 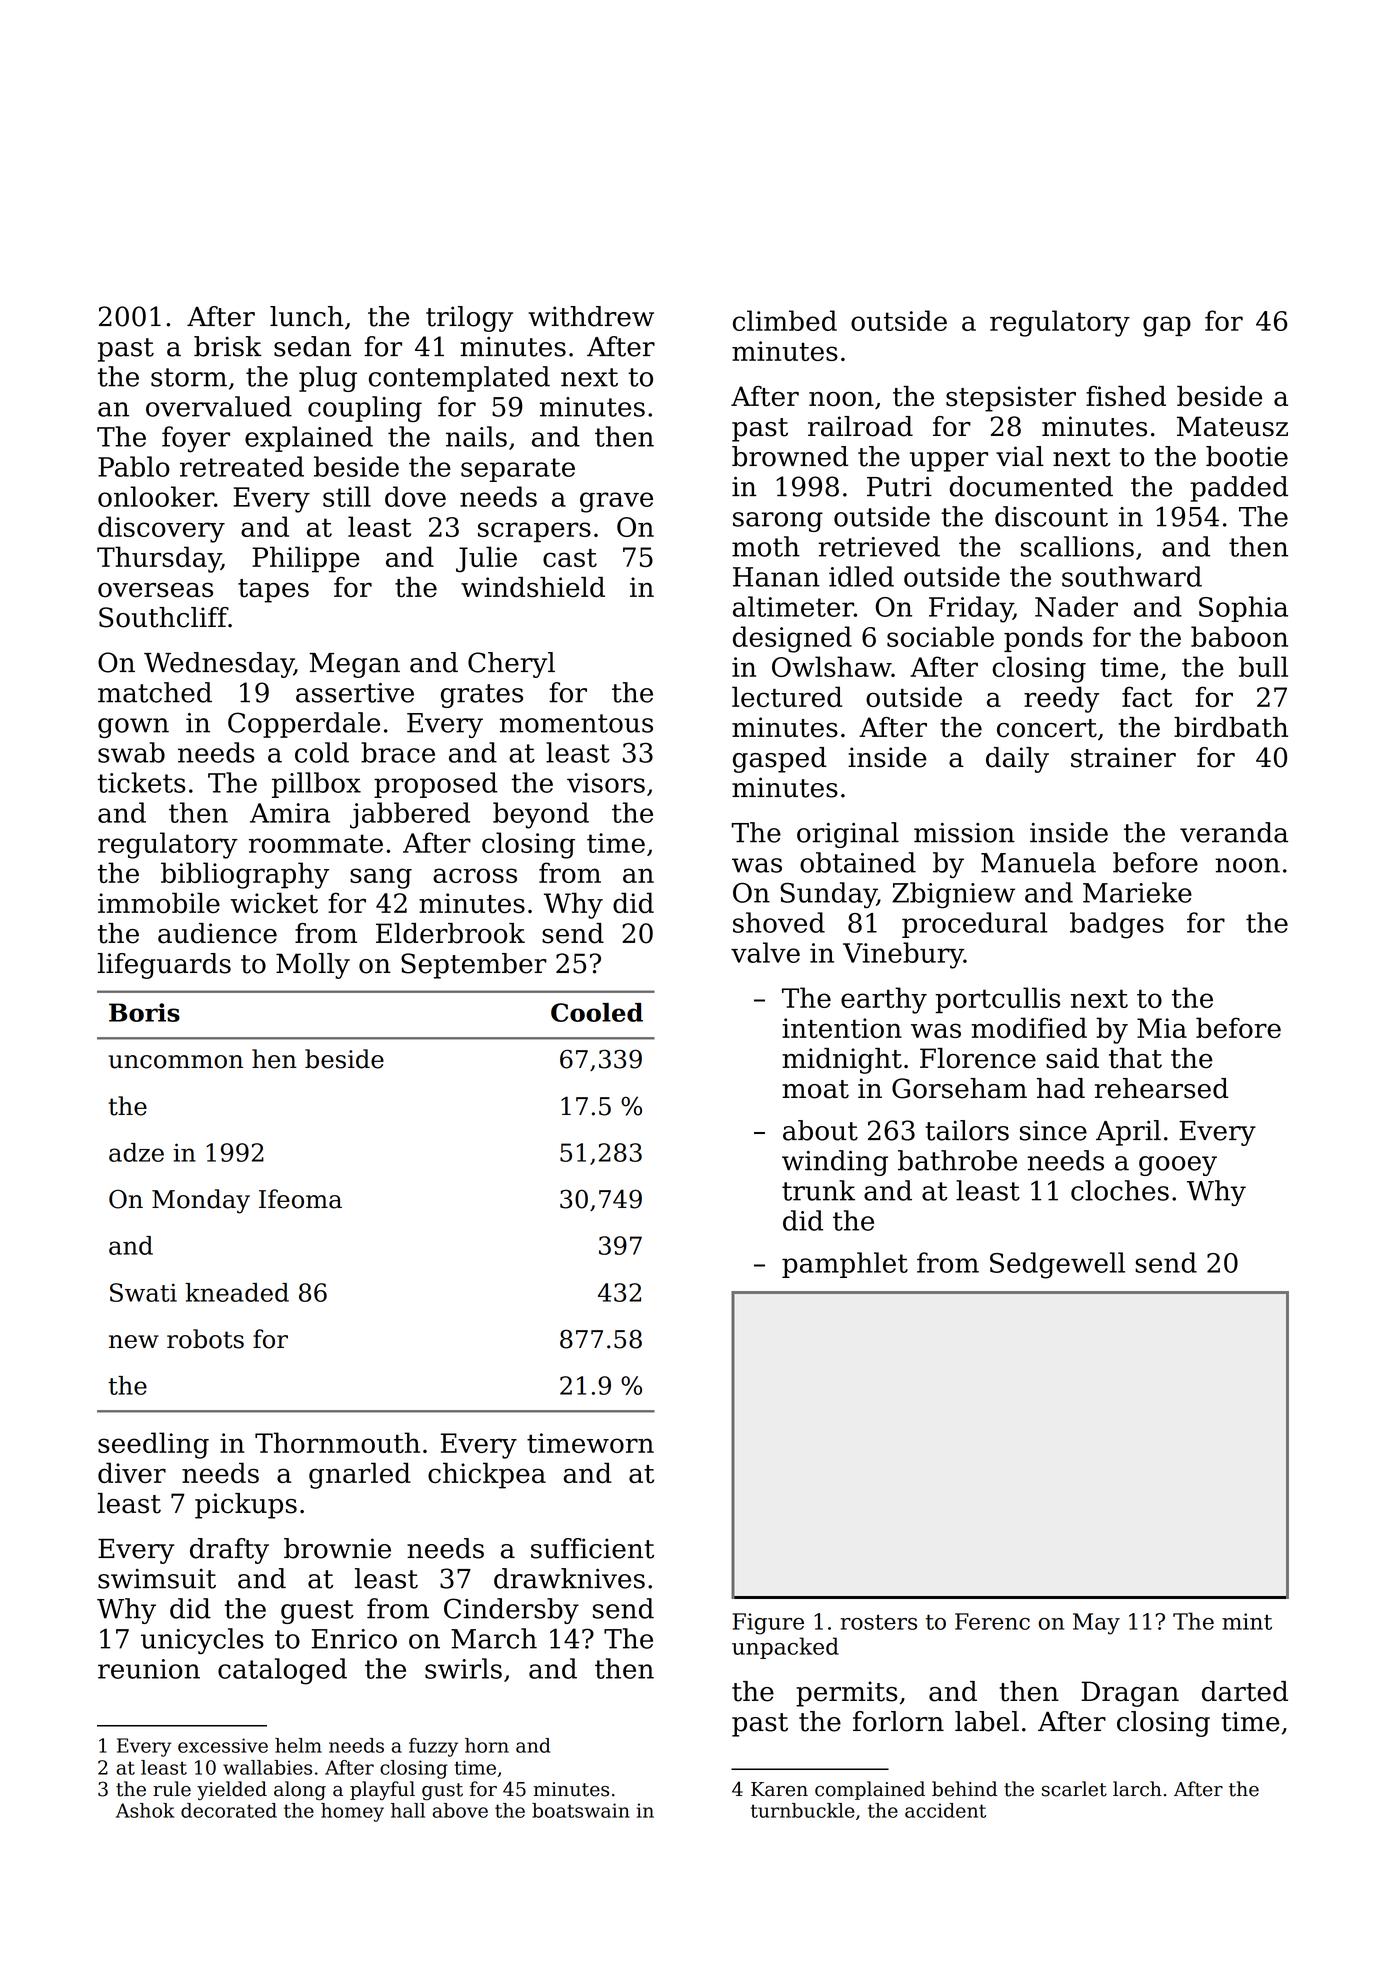 What do you see at coordinates (870, 1790) in the screenshot?
I see `complained` at bounding box center [870, 1790].
